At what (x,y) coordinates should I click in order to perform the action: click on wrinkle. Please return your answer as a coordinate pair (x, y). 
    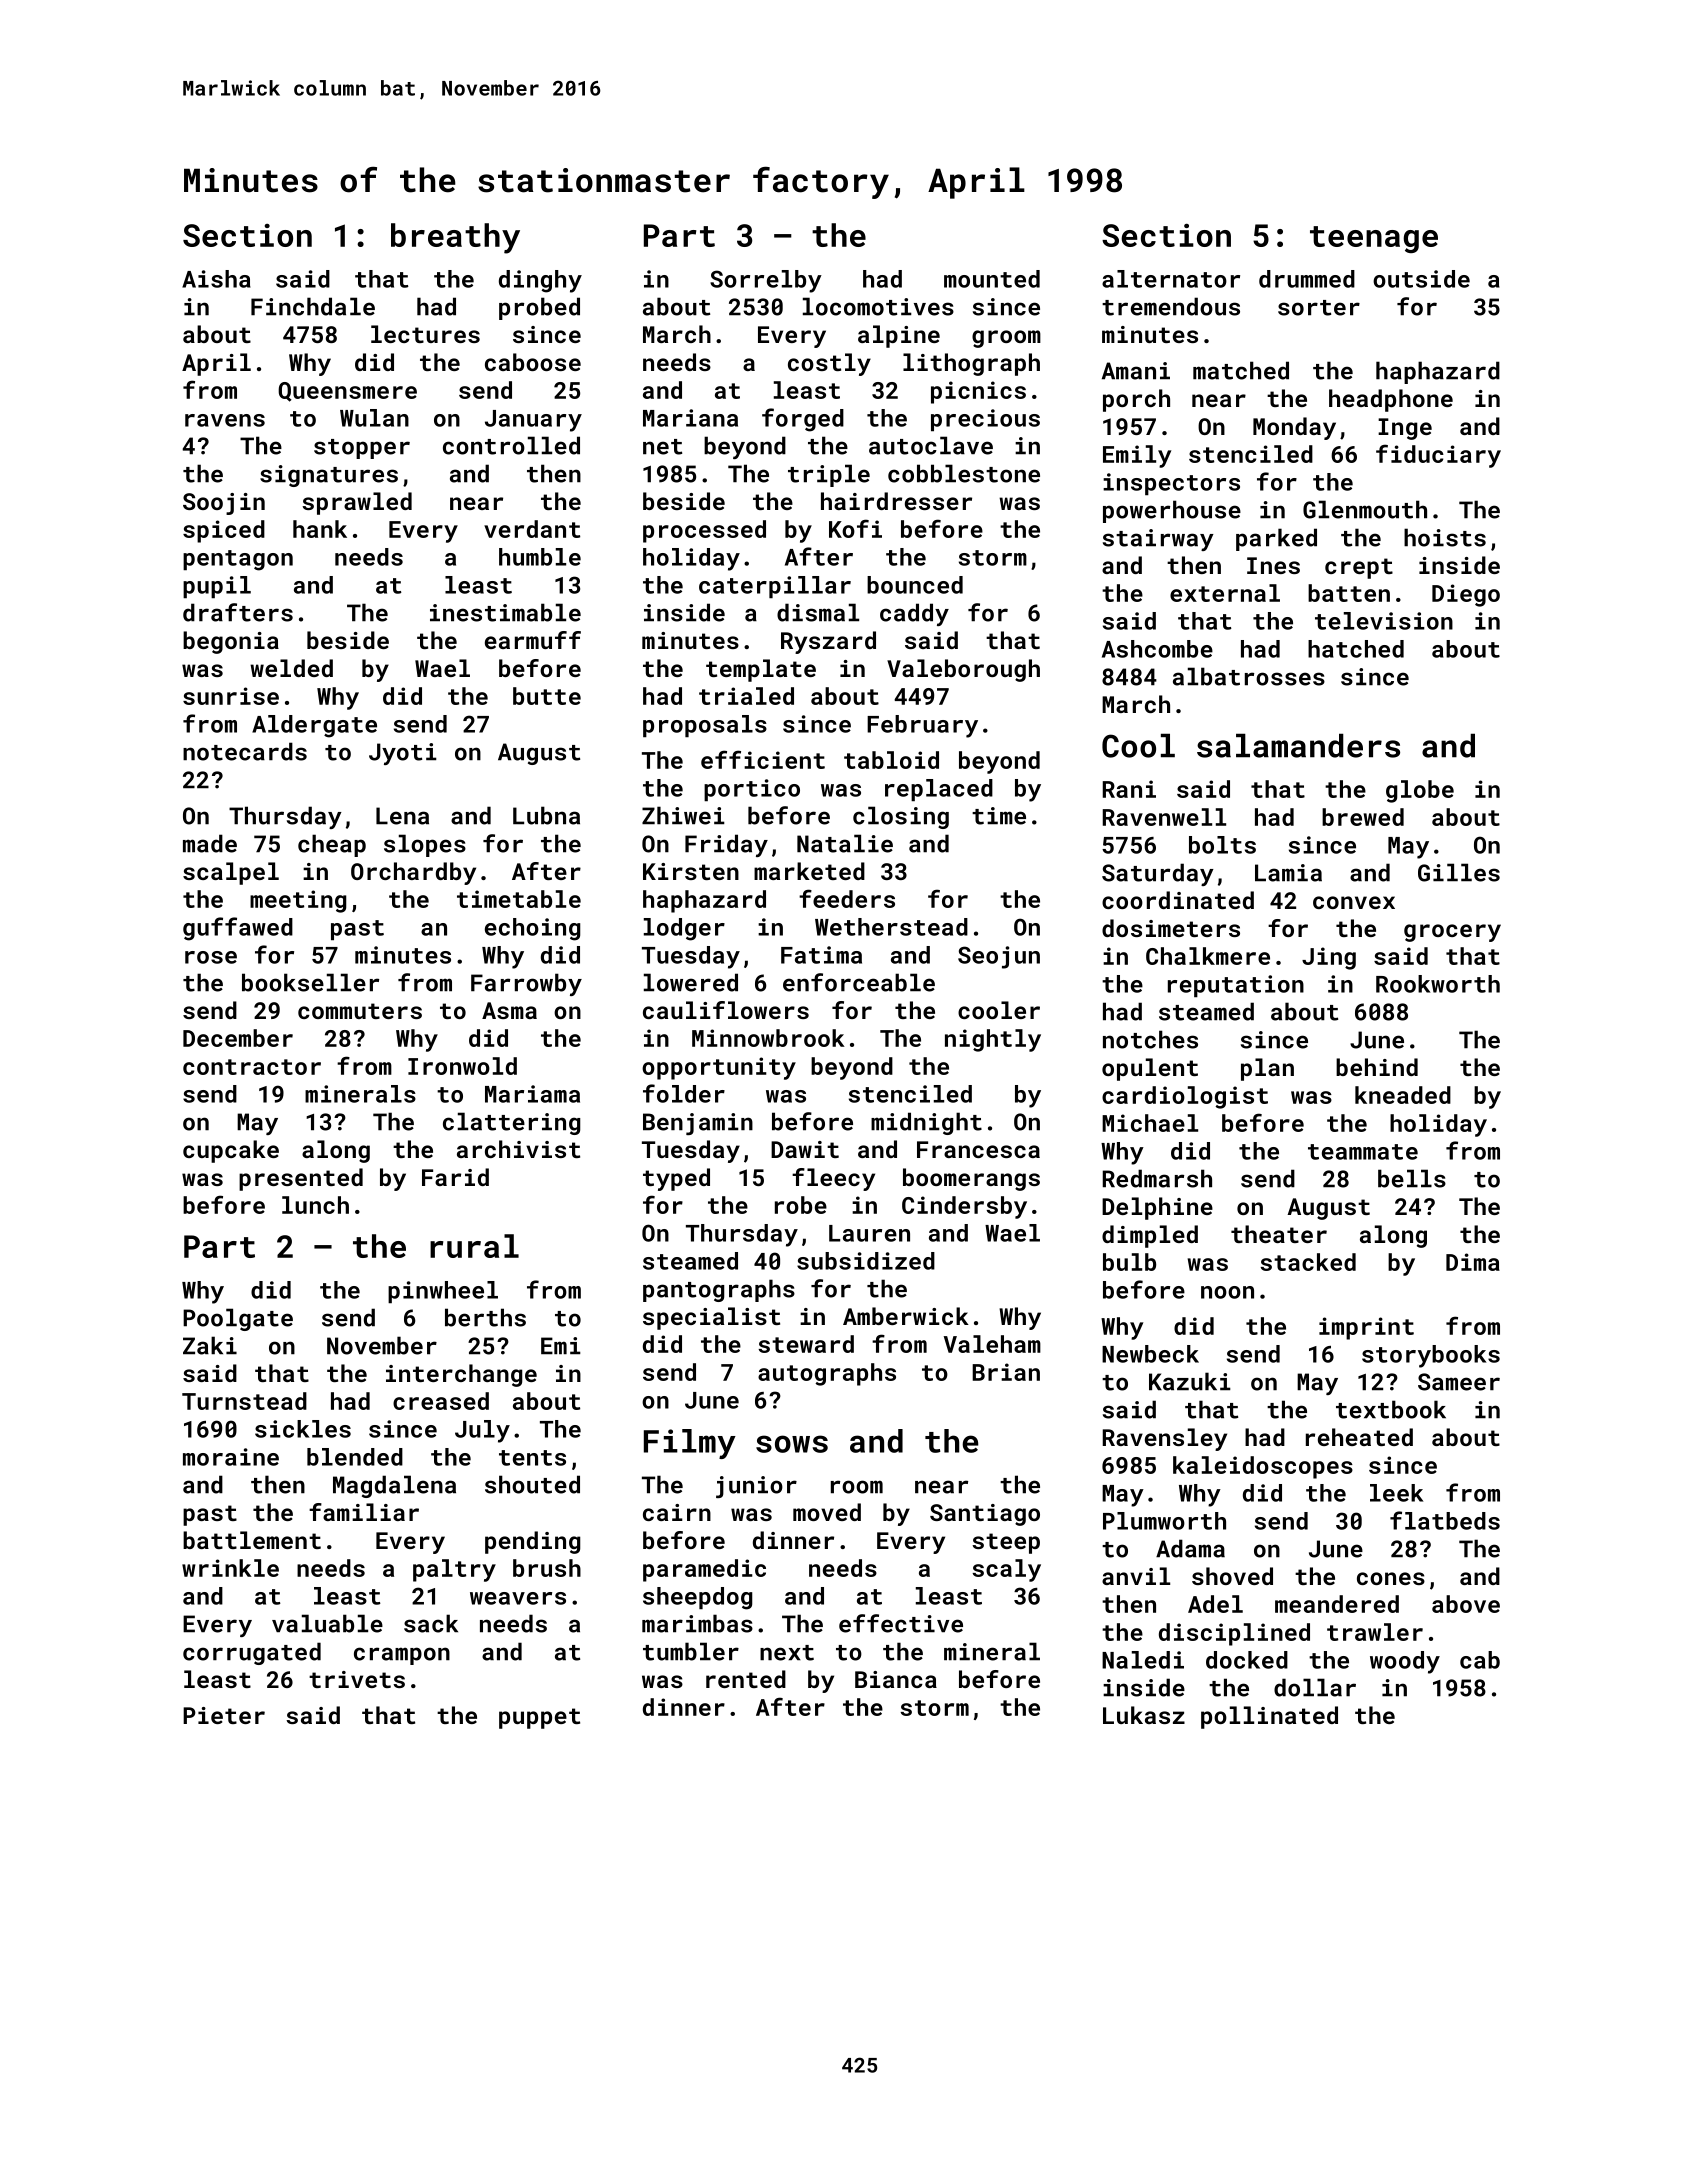
    Looking at the image, I should click on (230, 1568).
